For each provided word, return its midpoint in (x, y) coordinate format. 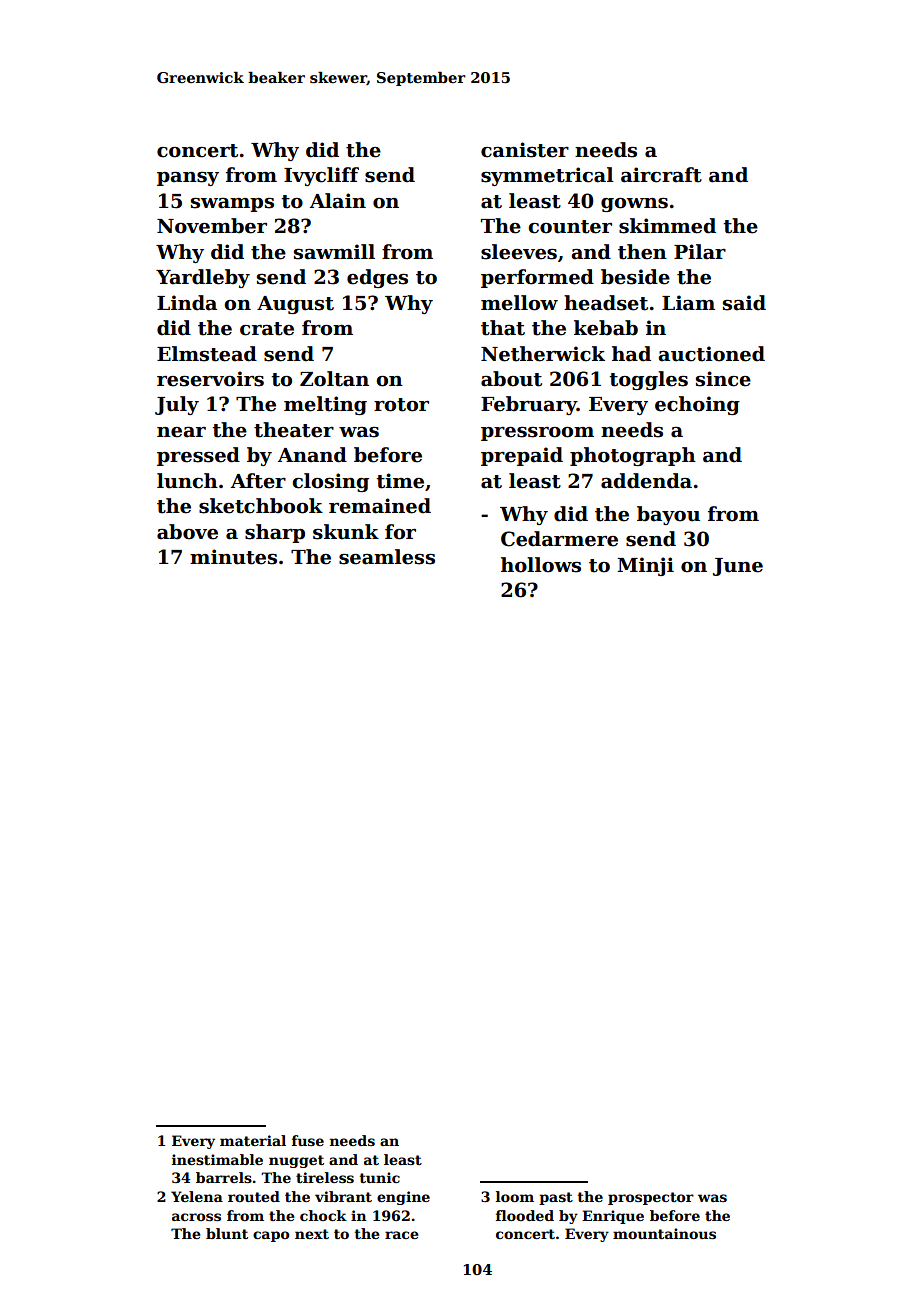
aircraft (661, 175)
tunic (380, 1177)
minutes (233, 557)
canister (525, 150)
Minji (645, 566)
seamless (387, 557)
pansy (188, 178)
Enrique (613, 1217)
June (738, 567)
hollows (541, 565)
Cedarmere (559, 539)
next (312, 1234)
